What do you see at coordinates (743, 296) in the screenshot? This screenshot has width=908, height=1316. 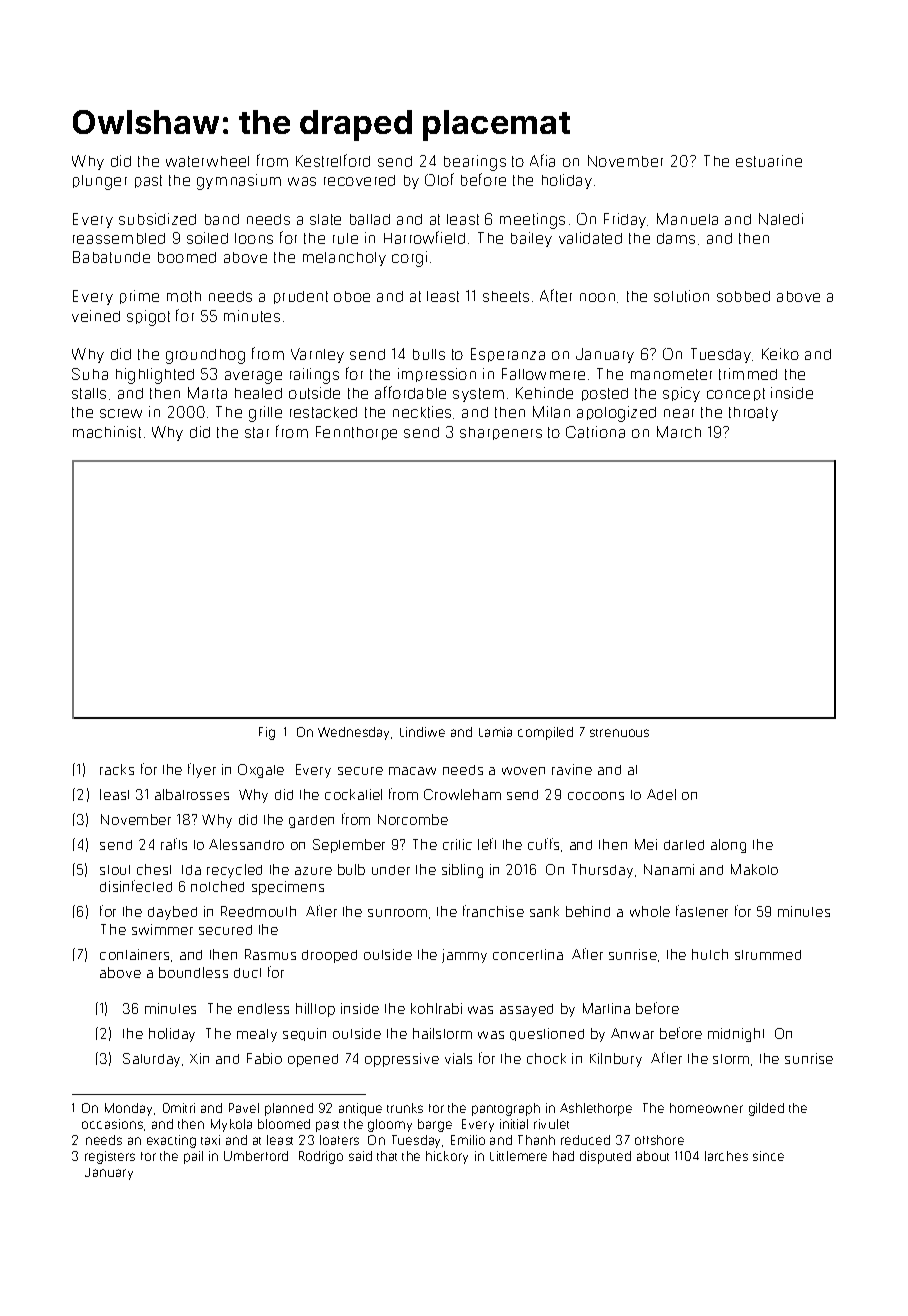 I see `sobbed` at bounding box center [743, 296].
